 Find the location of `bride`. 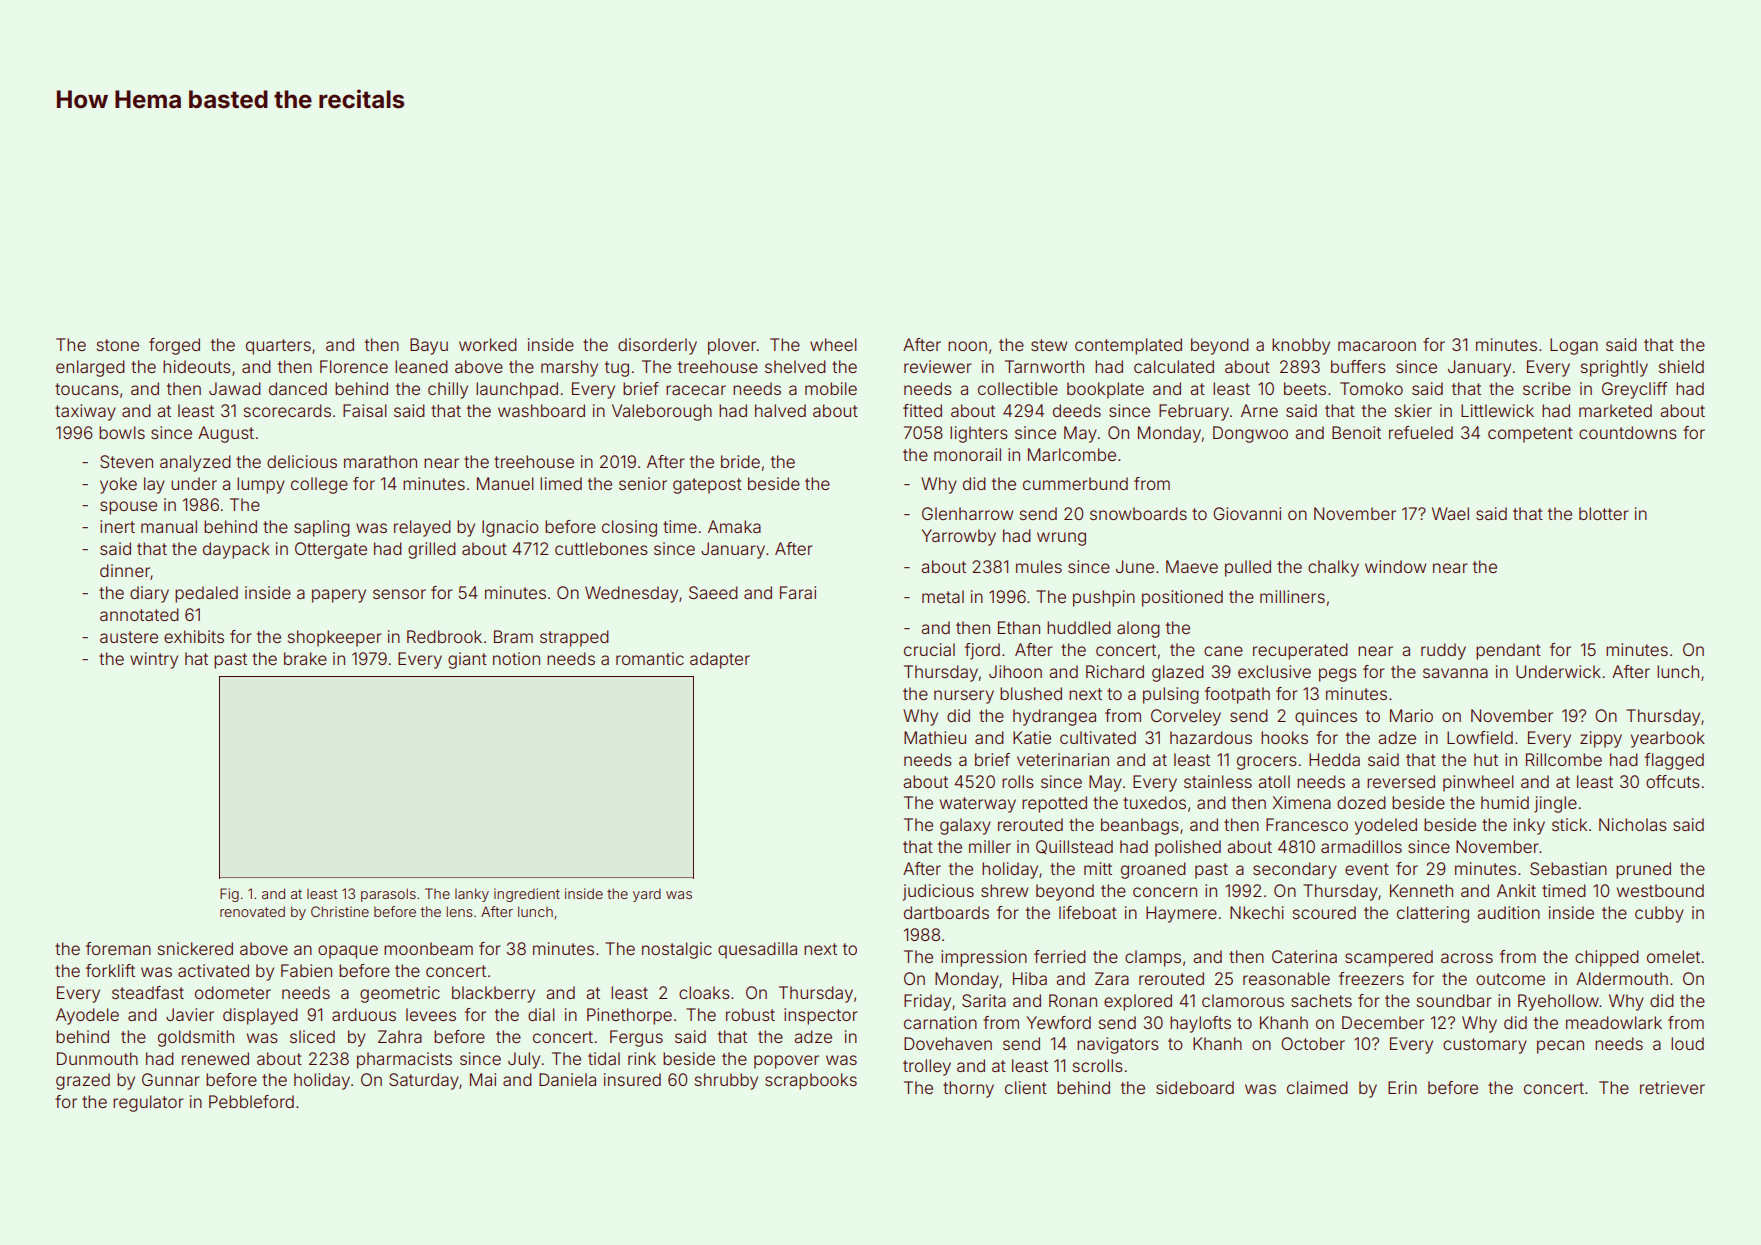

bride is located at coordinates (740, 461).
